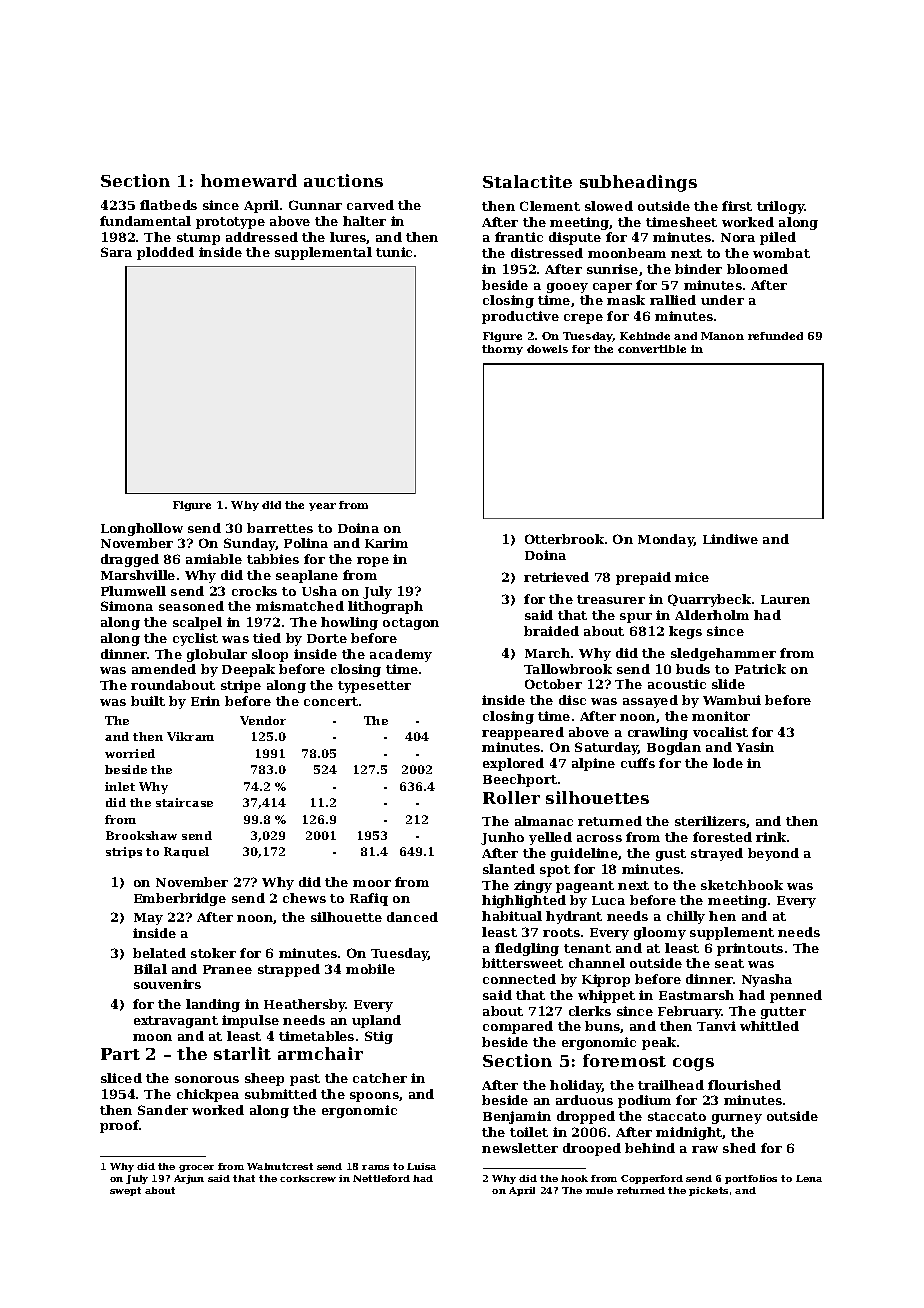  Describe the element at coordinates (343, 180) in the screenshot. I see `auctions` at that location.
